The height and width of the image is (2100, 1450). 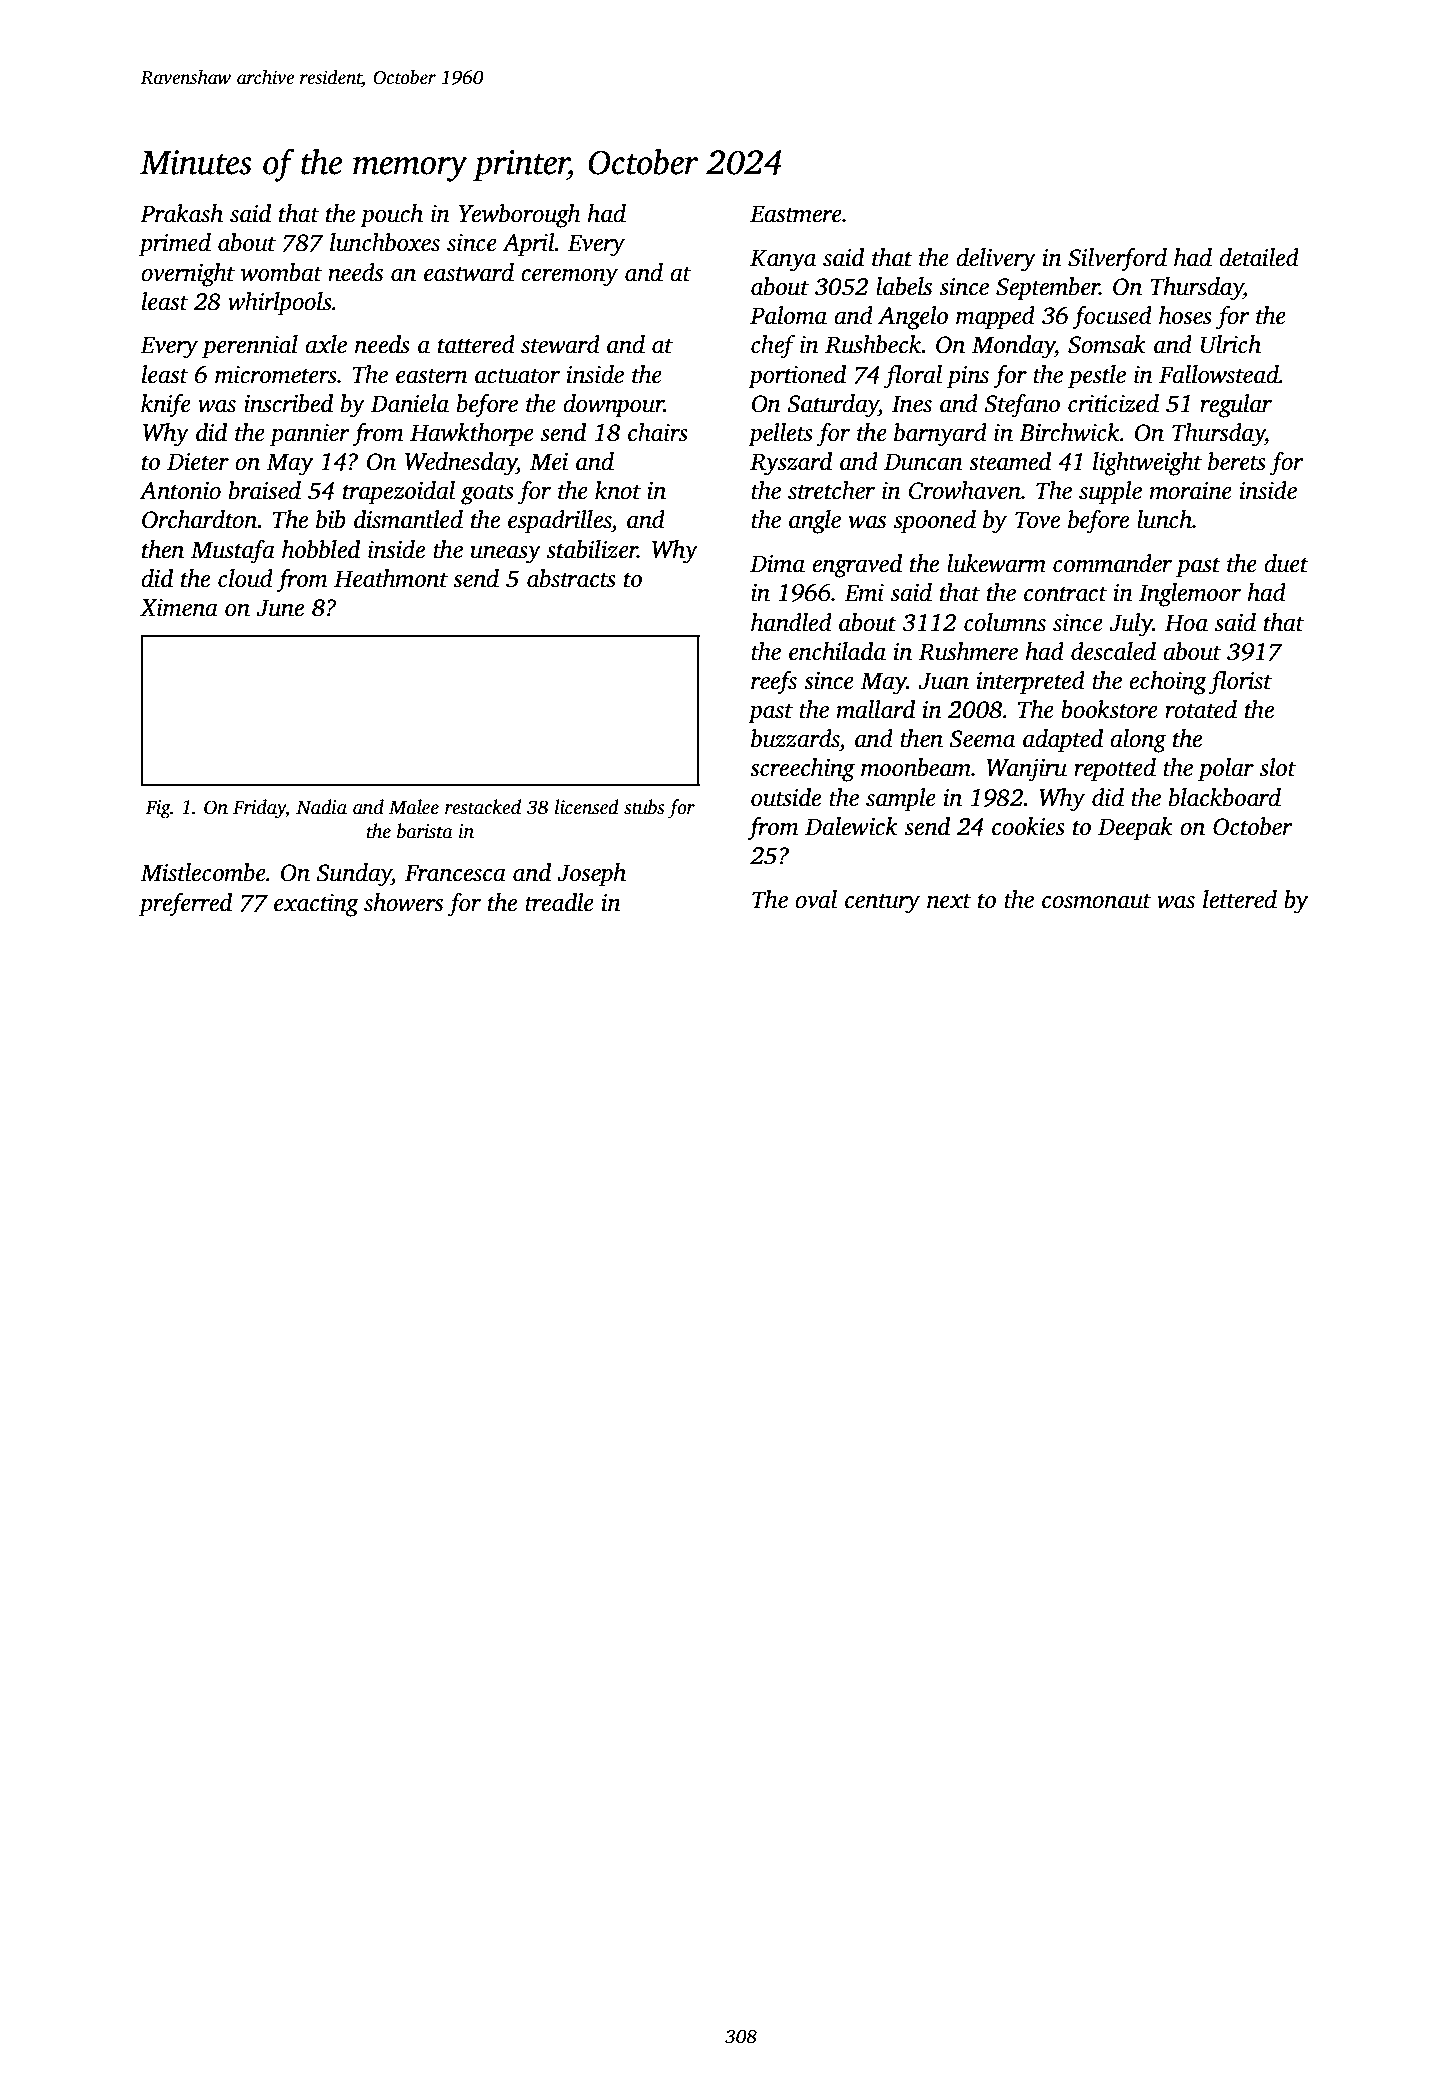 What do you see at coordinates (949, 901) in the image?
I see `next` at bounding box center [949, 901].
